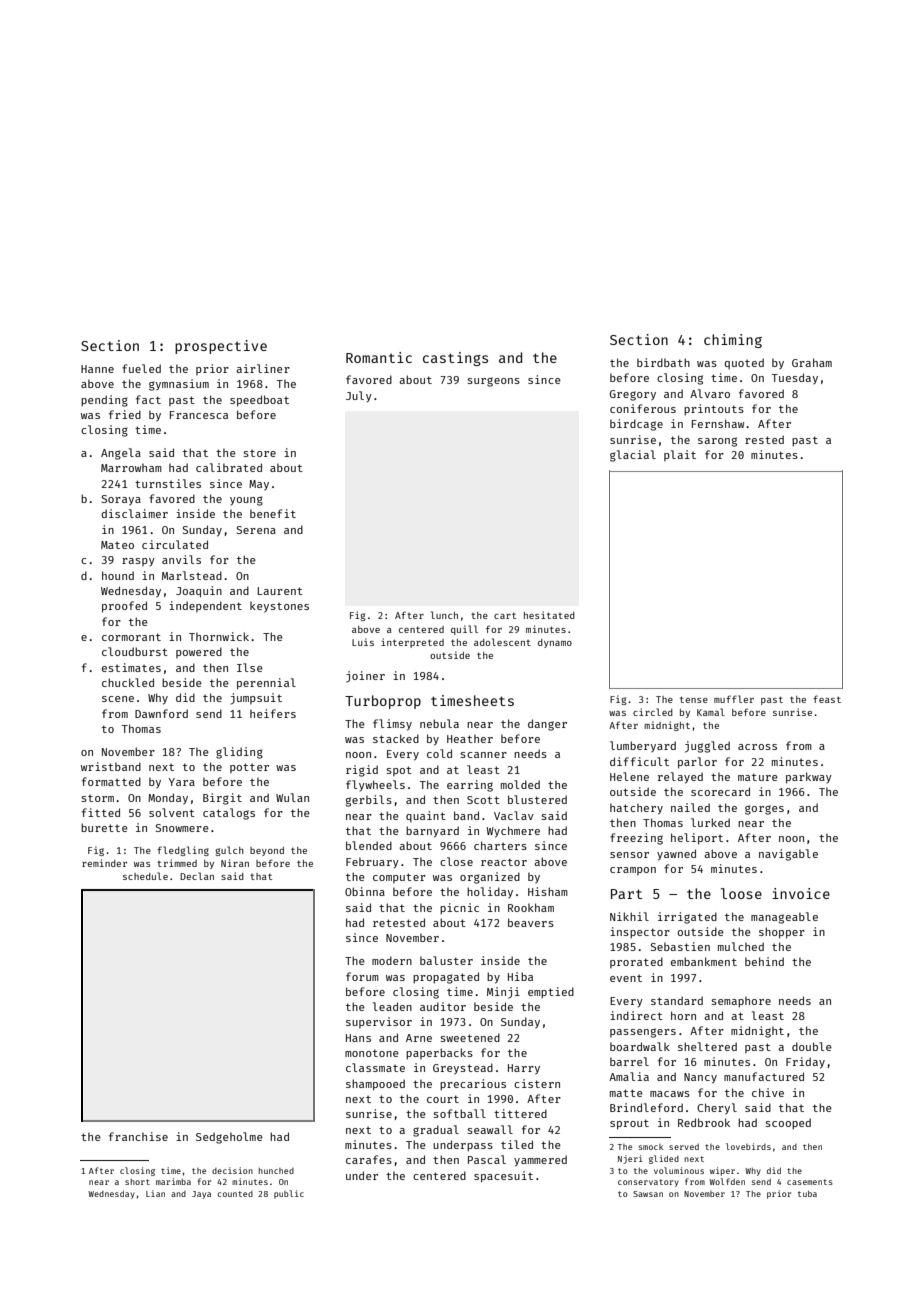  What do you see at coordinates (727, 1181) in the screenshot?
I see `Wolfden` at bounding box center [727, 1181].
